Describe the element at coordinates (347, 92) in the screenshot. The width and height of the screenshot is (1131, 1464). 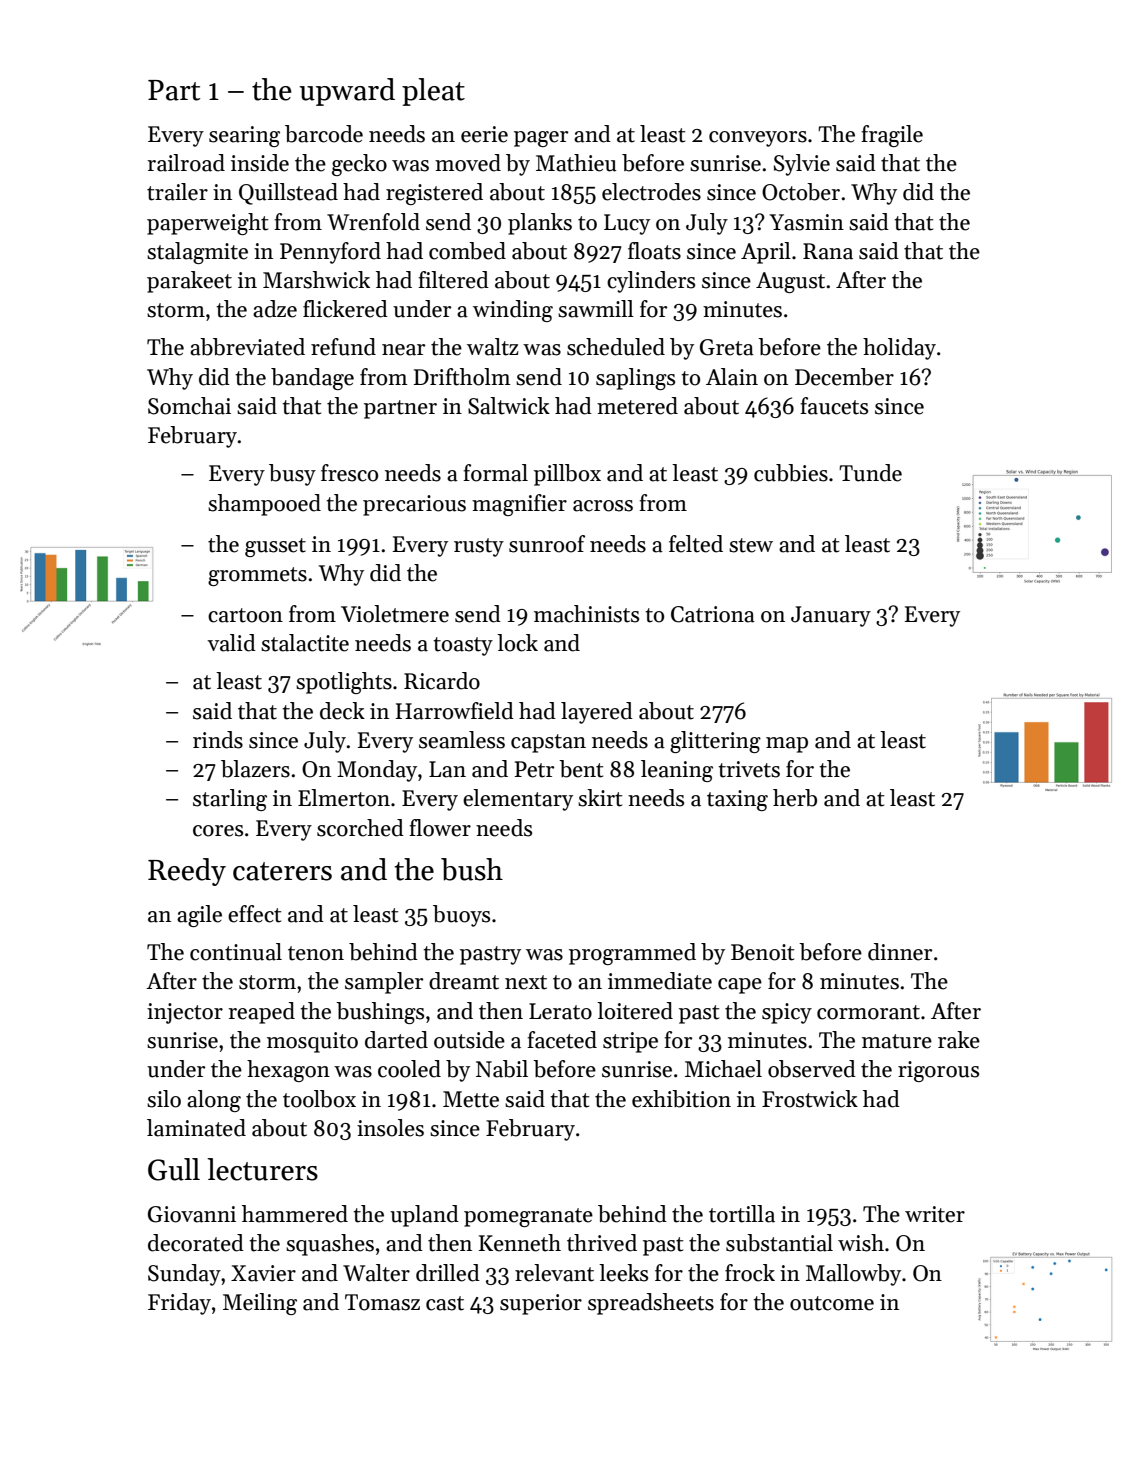
I see `upward` at that location.
